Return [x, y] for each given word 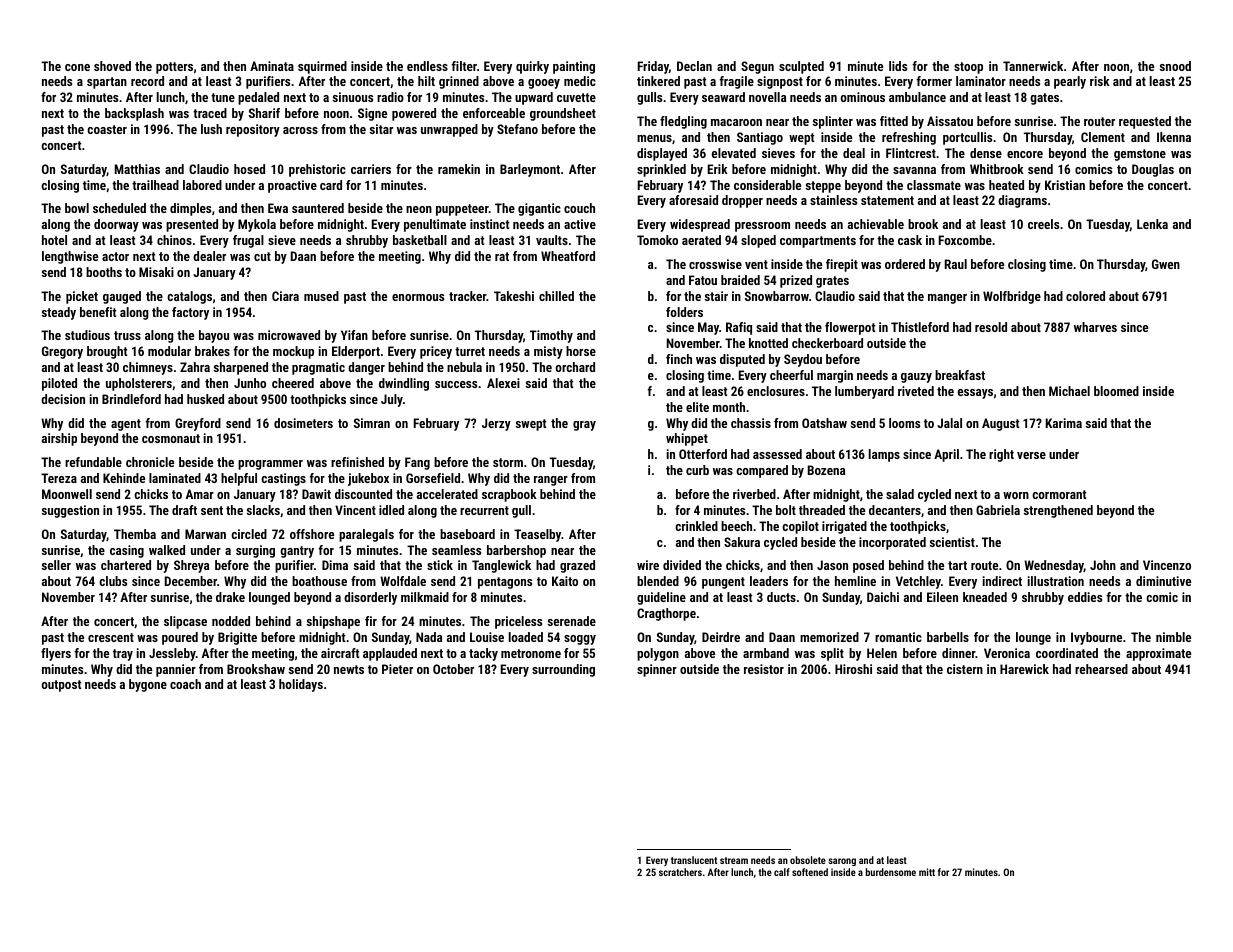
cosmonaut [171, 438]
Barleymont [530, 170]
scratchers [680, 872]
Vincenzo [1167, 565]
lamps [884, 455]
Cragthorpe [666, 614]
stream [734, 860]
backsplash [134, 114]
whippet [687, 439]
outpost [61, 686]
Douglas [1153, 170]
